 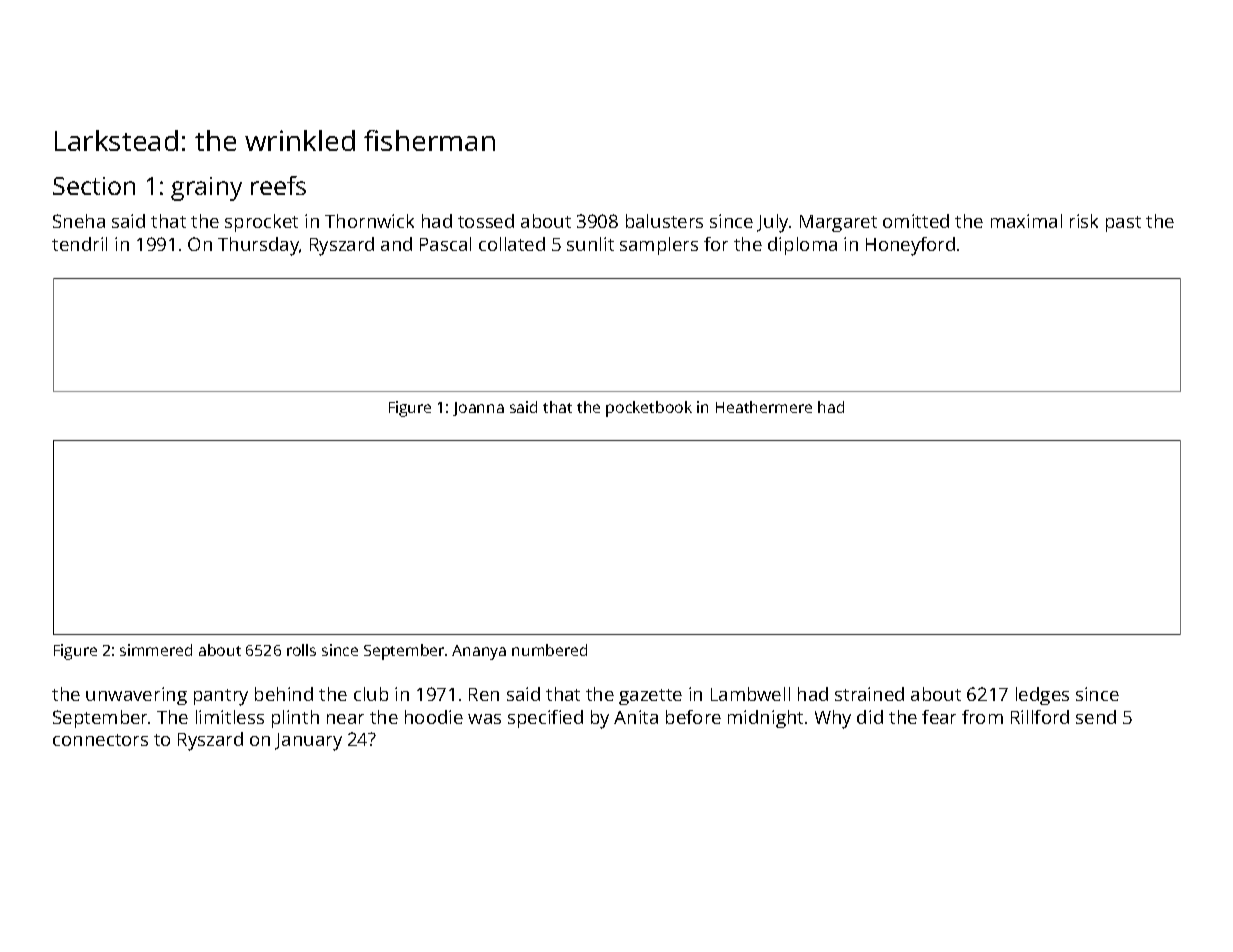 I want to click on July, so click(x=773, y=223).
